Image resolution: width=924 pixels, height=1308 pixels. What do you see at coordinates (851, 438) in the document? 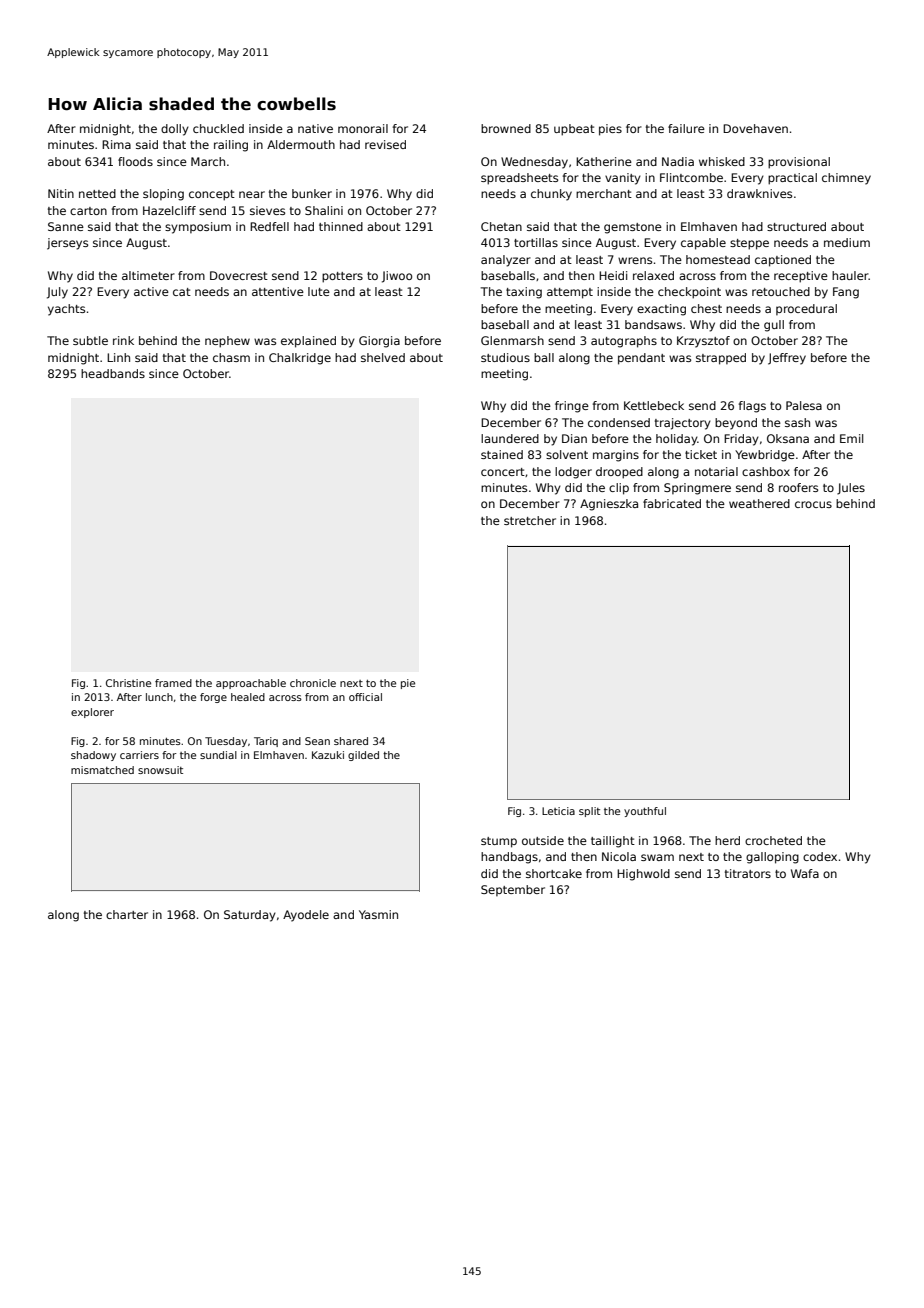
I see `Emil` at bounding box center [851, 438].
